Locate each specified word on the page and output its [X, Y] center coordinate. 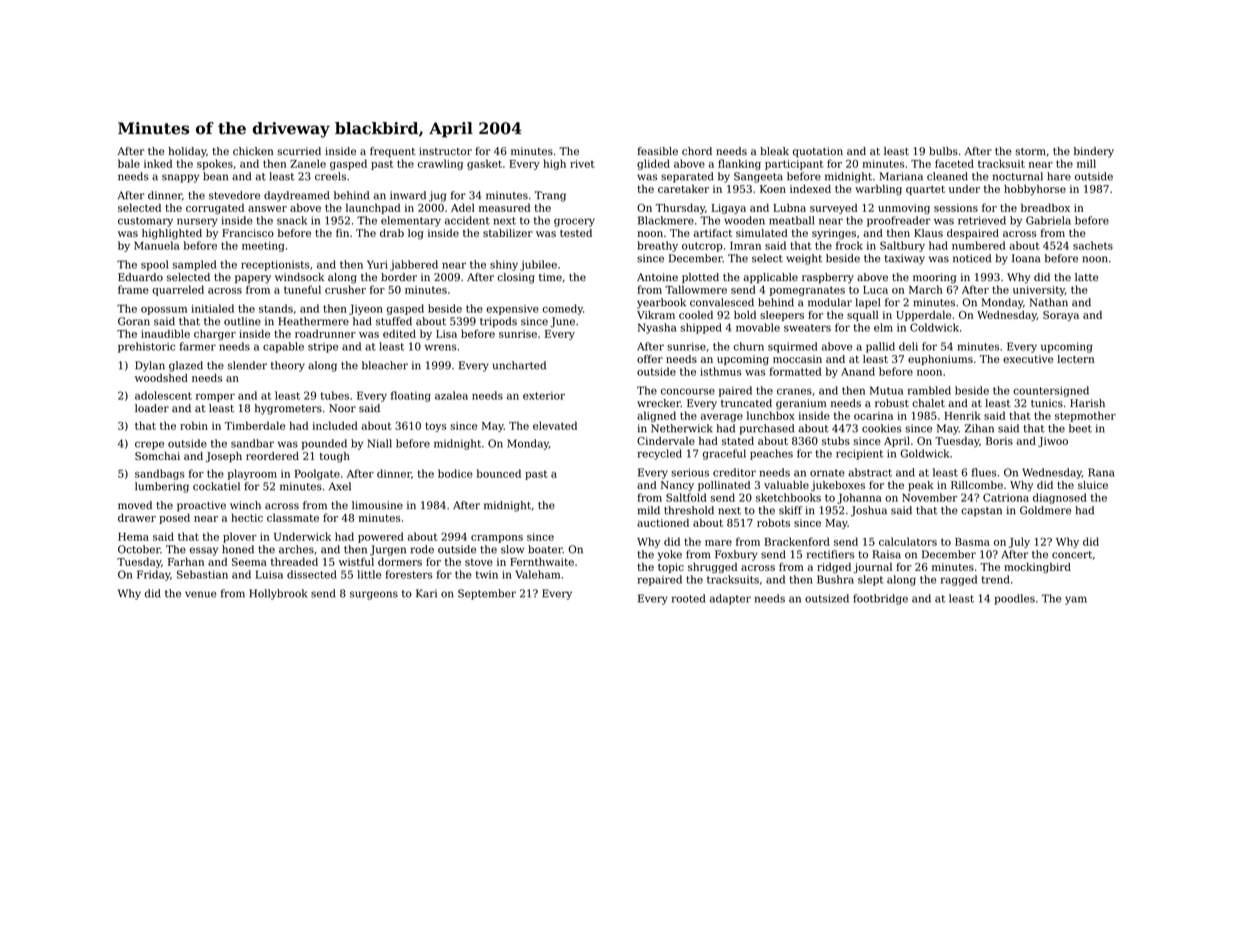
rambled [929, 390]
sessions [956, 208]
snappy [180, 178]
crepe [149, 445]
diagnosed [1060, 498]
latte [1086, 277]
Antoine [657, 277]
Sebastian [202, 574]
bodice [455, 473]
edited [399, 333]
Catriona [1006, 497]
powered [381, 537]
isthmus [720, 371]
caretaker [683, 189]
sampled [194, 265]
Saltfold [686, 497]
